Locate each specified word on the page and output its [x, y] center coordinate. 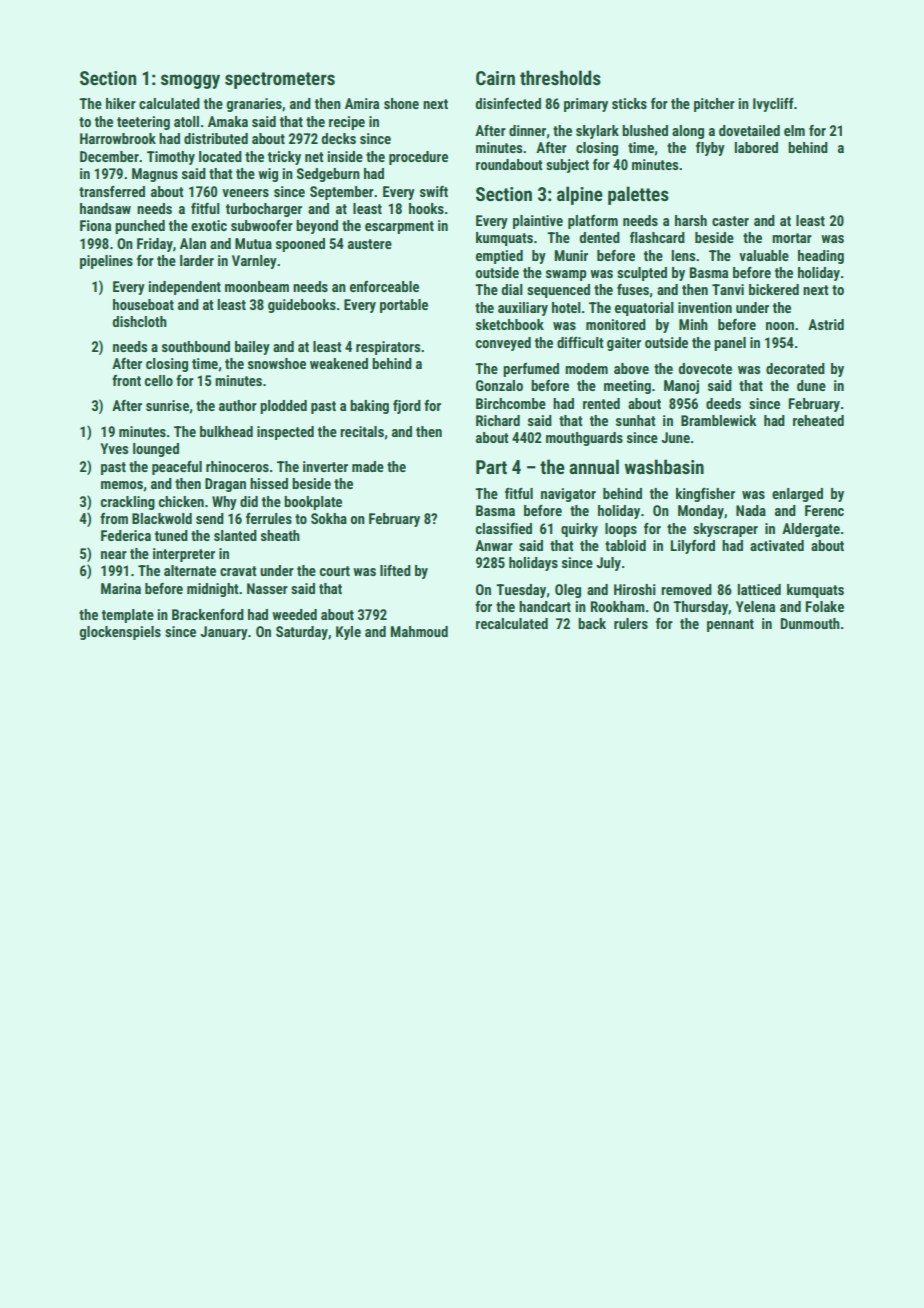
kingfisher [705, 495]
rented [601, 403]
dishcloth [139, 321]
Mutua [253, 243]
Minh [693, 324]
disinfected [508, 103]
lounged [156, 450]
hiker [121, 103]
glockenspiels [120, 633]
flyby [710, 149]
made [368, 466]
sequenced [558, 291]
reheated [818, 420]
